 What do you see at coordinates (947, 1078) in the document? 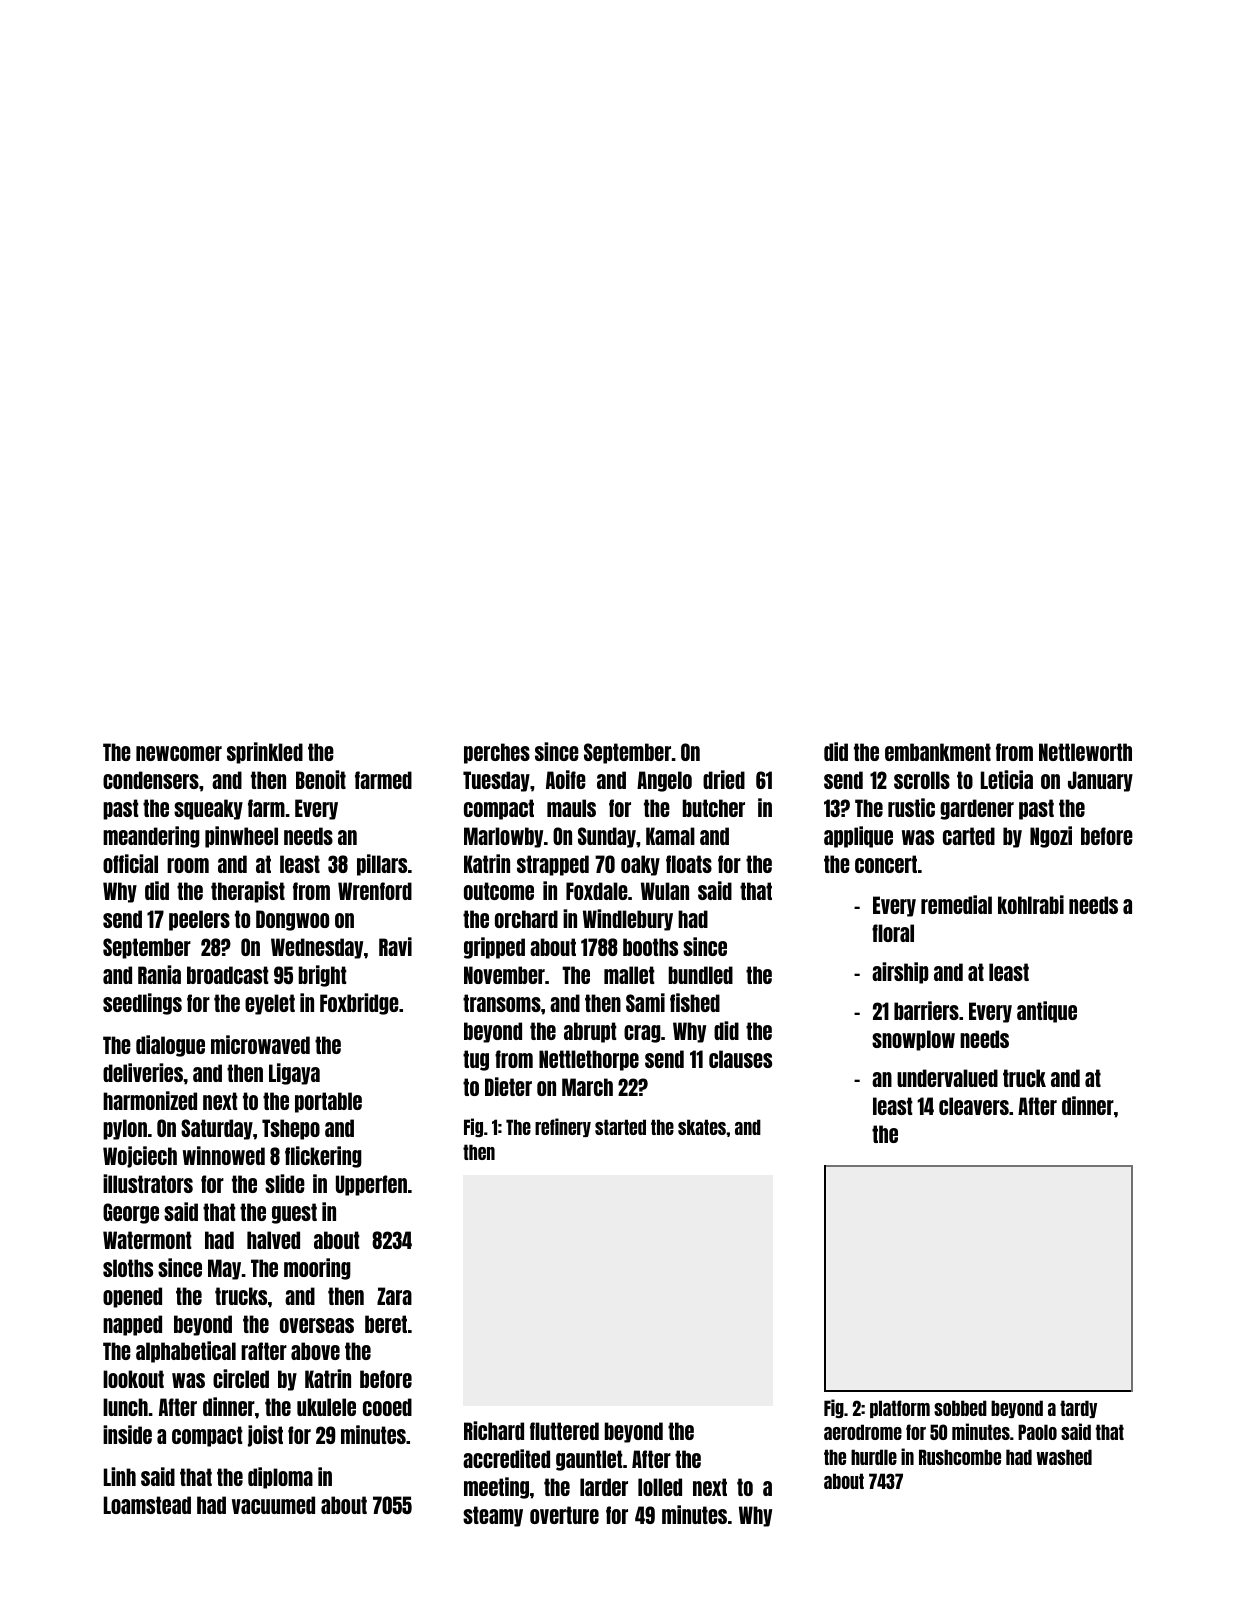
I see `undervalued` at bounding box center [947, 1078].
